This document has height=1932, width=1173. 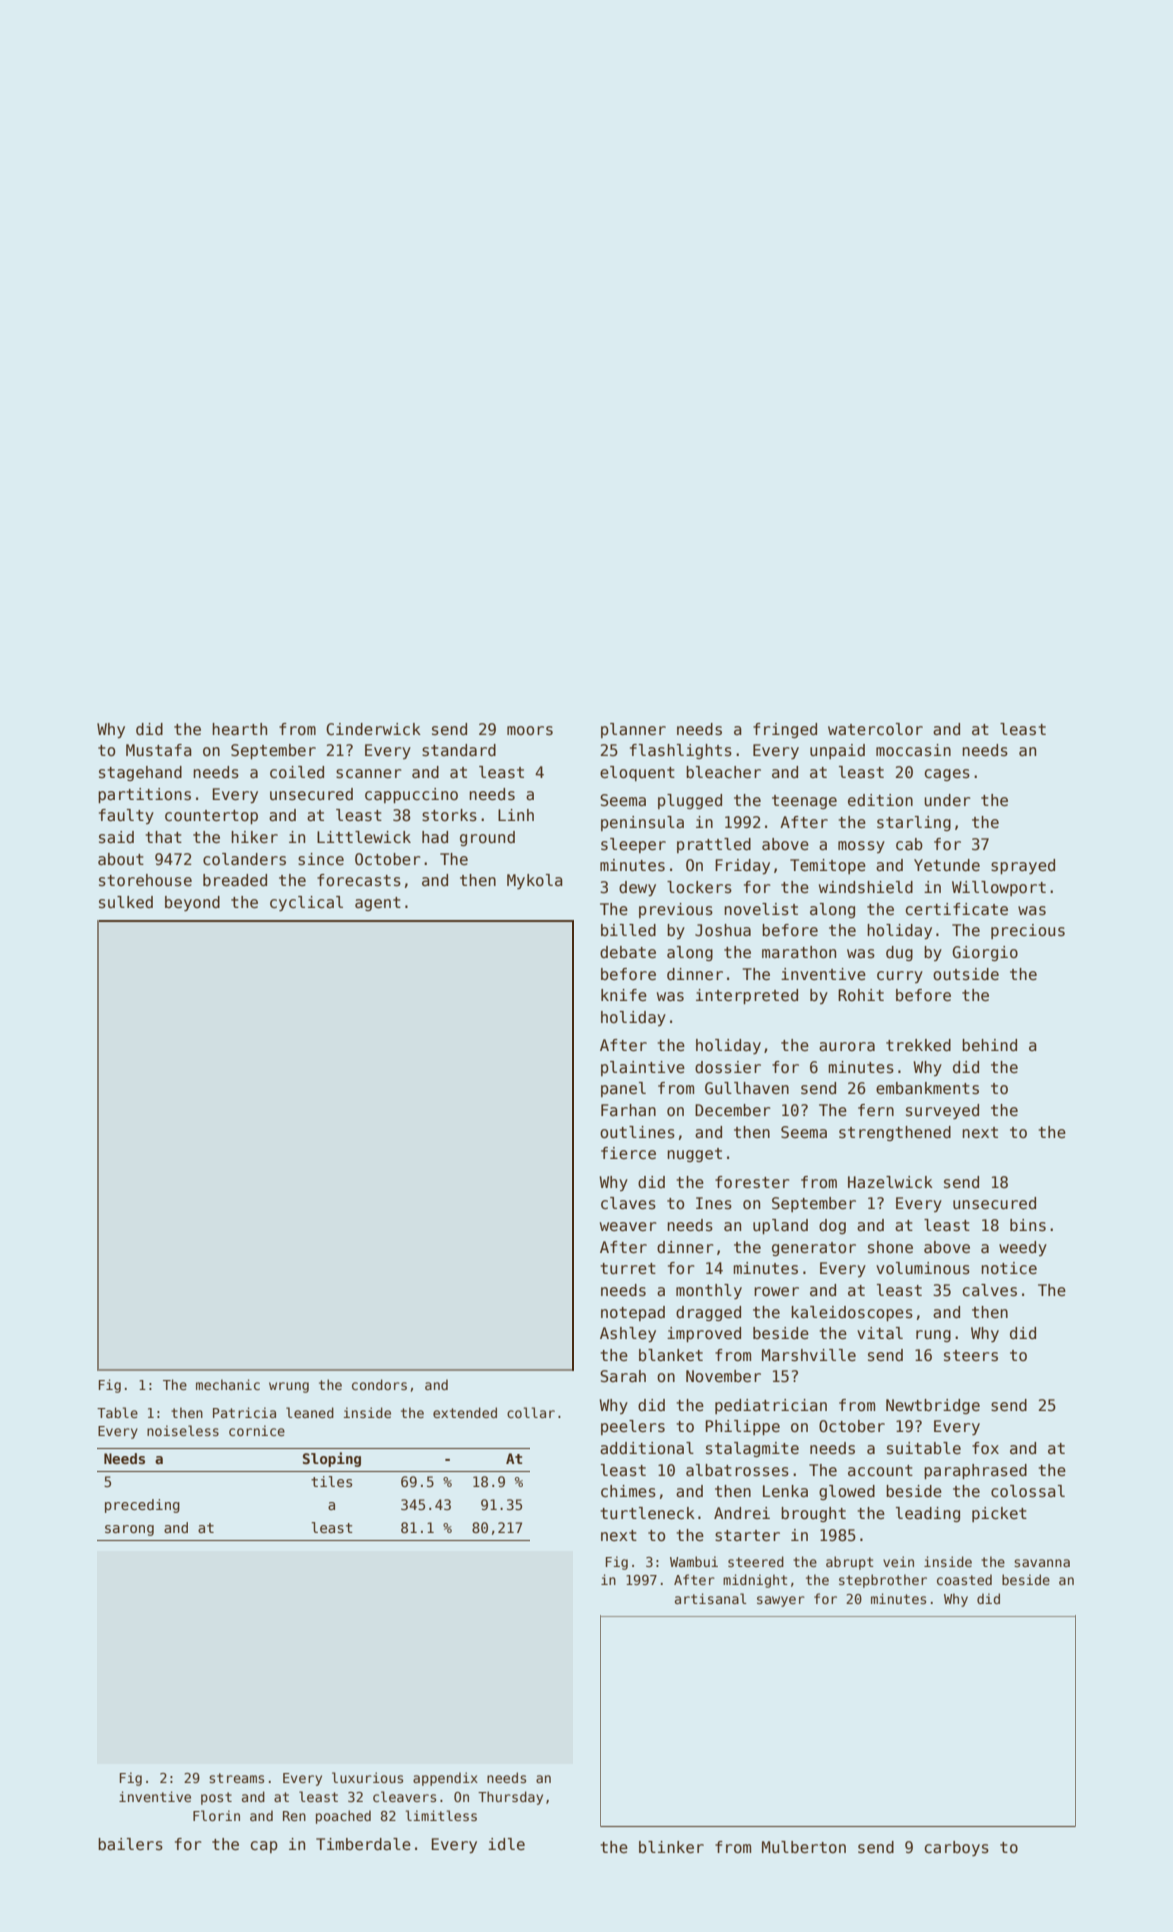 I want to click on teenage, so click(x=804, y=802).
